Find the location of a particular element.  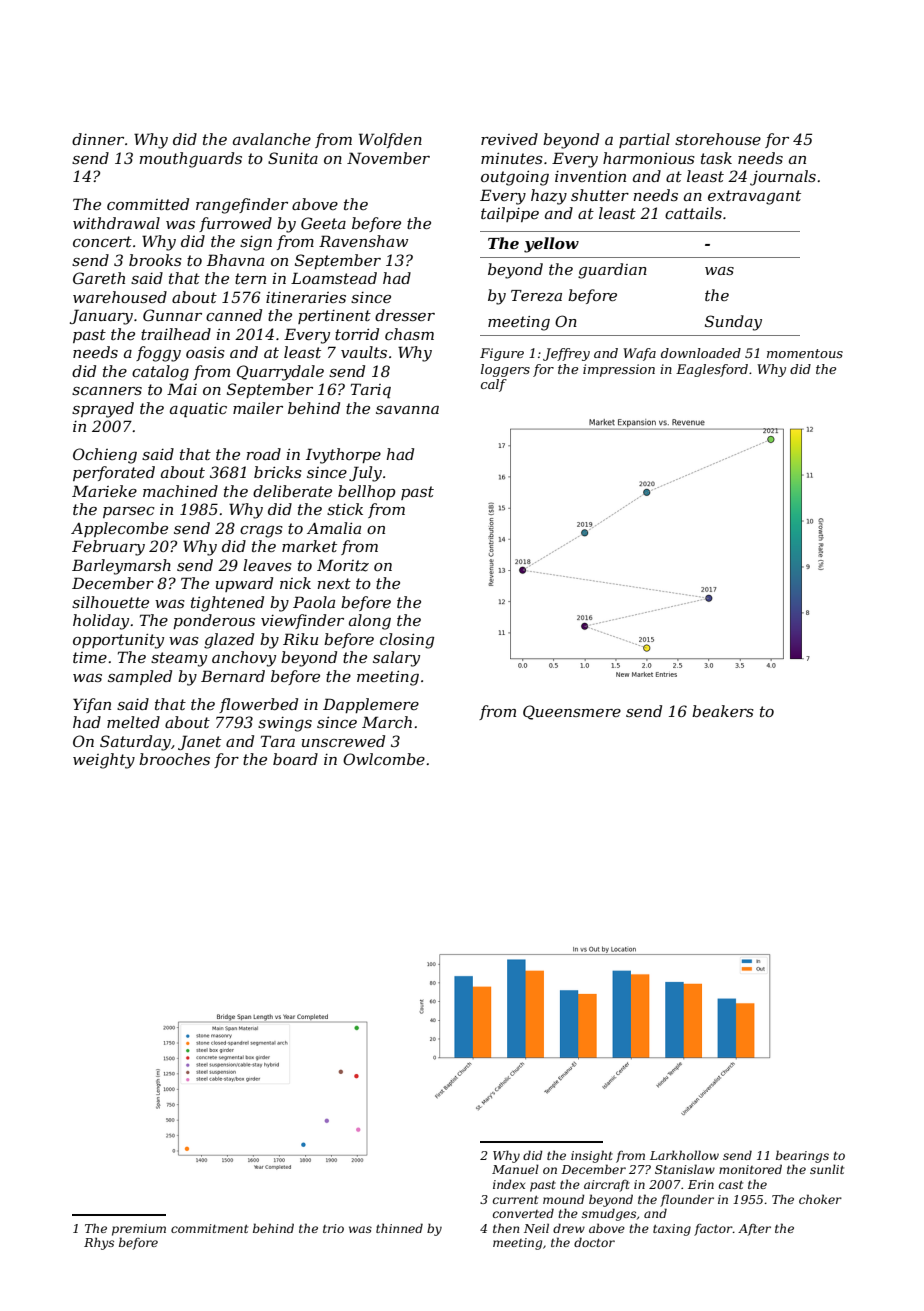

revived is located at coordinates (509, 139).
